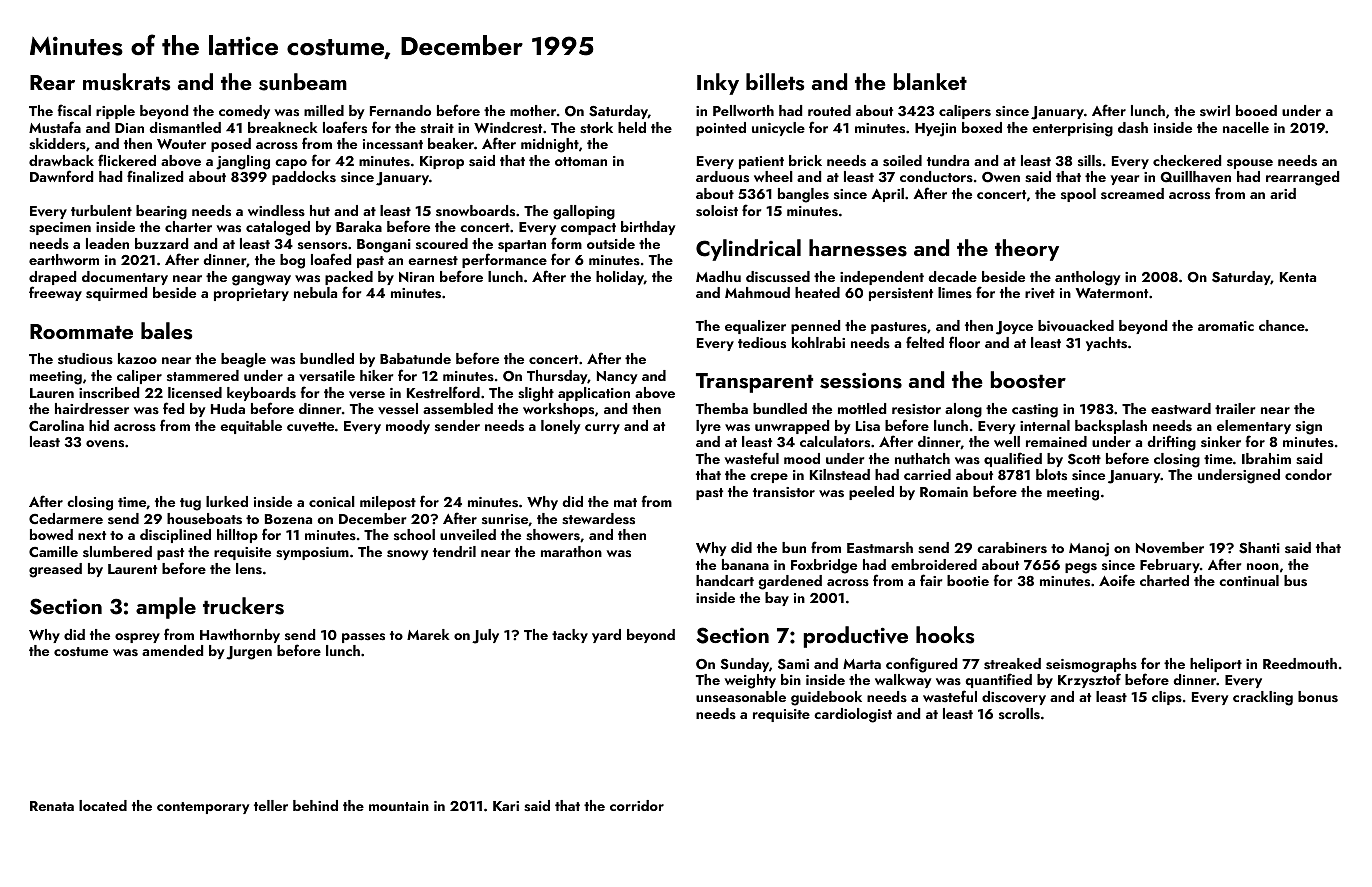 This document has height=887, width=1372. I want to click on Madhu, so click(718, 276).
